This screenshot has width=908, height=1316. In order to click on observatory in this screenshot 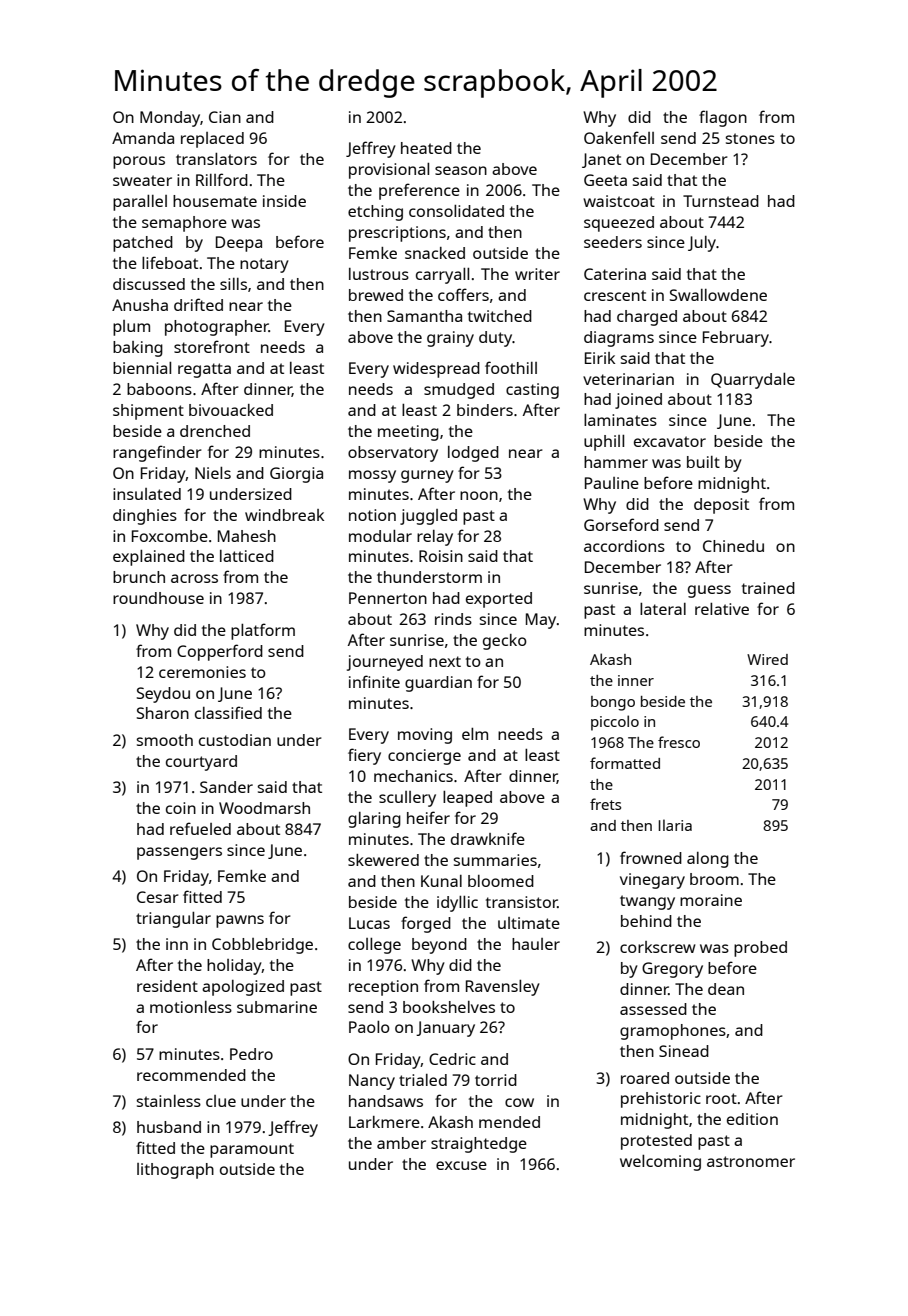, I will do `click(393, 454)`.
